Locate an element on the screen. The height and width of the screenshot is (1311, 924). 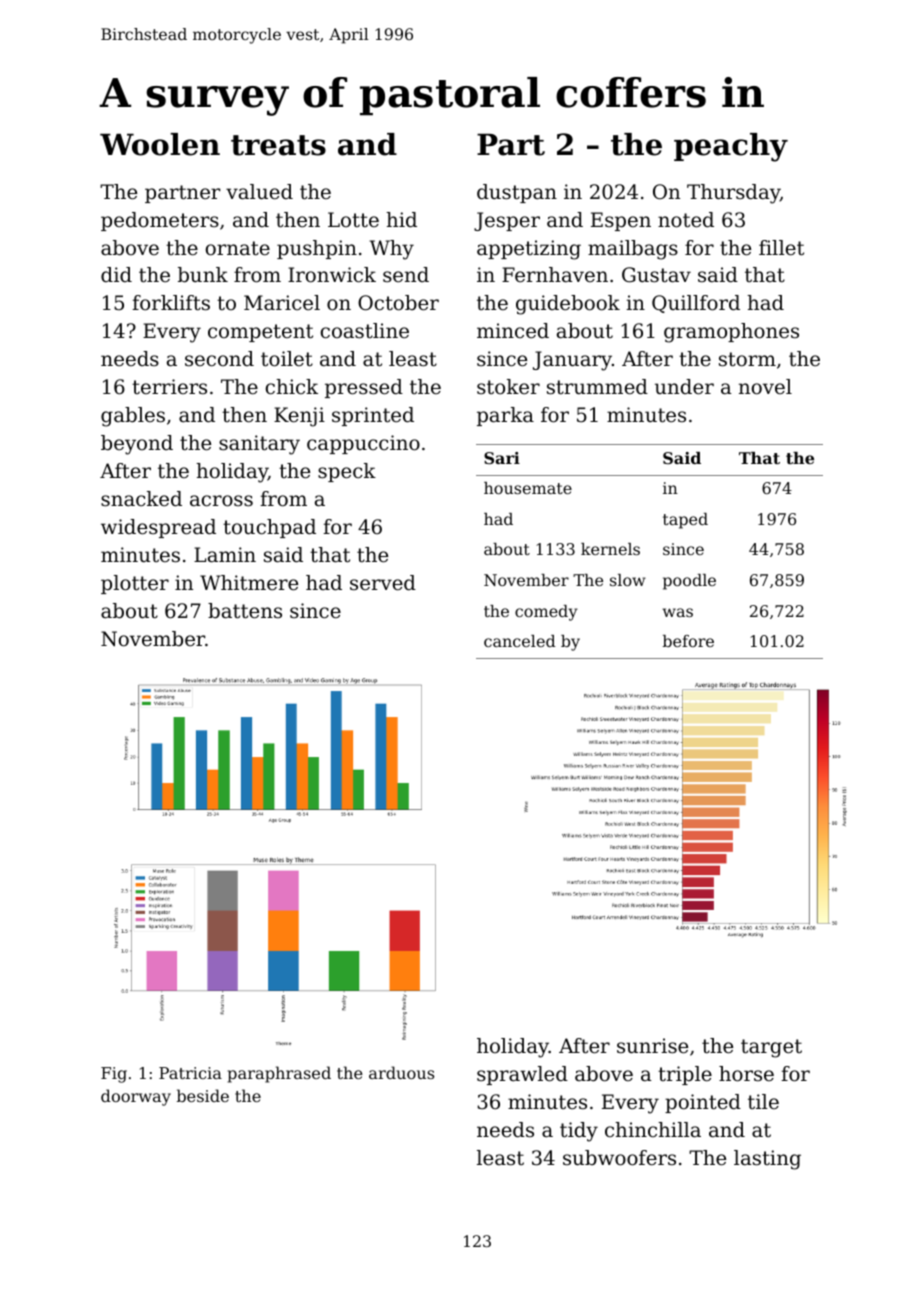
widespread is located at coordinates (158, 528).
